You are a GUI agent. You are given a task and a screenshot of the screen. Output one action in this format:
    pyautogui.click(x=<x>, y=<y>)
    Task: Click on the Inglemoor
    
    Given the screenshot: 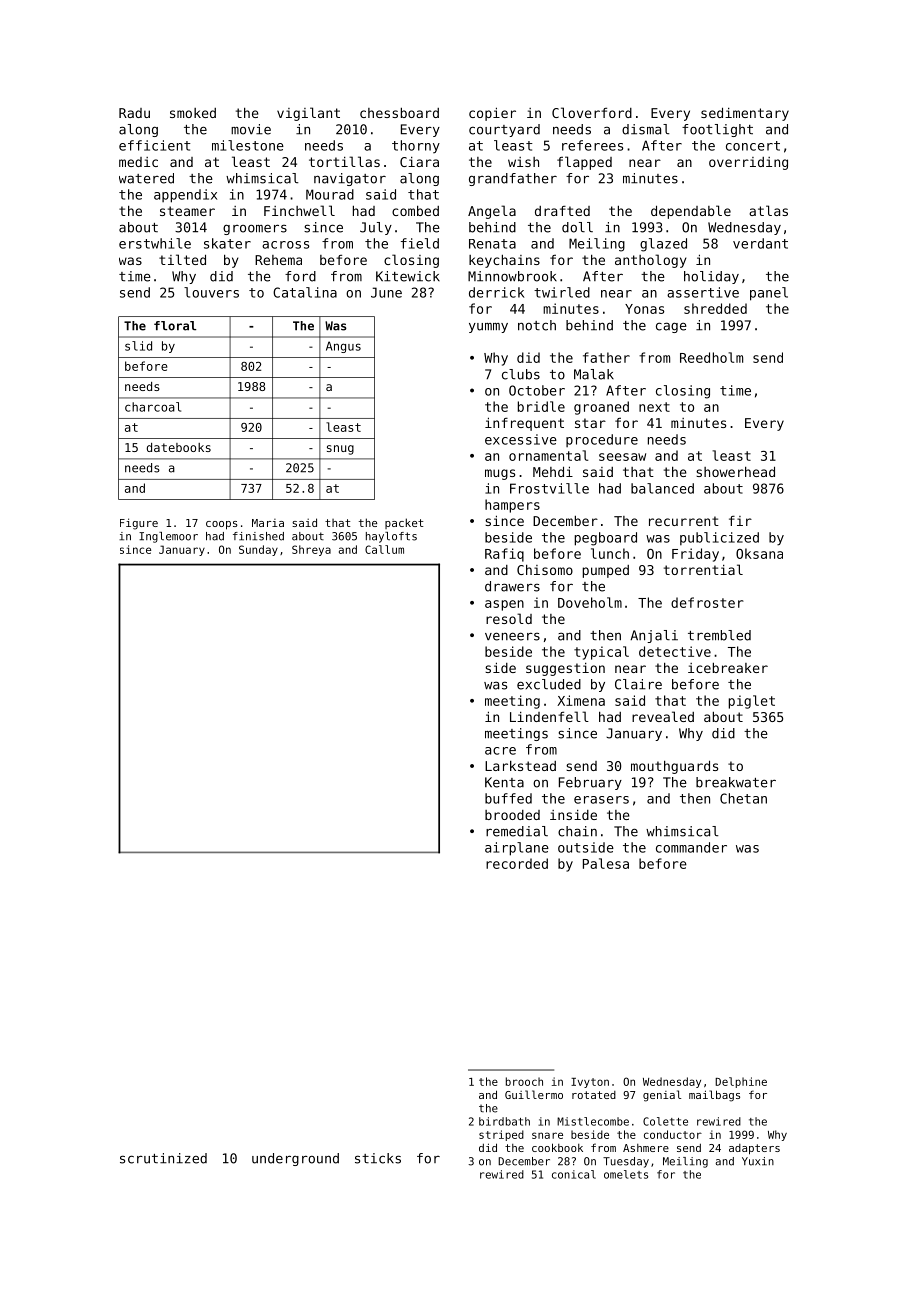 What is the action you would take?
    pyautogui.click(x=168, y=537)
